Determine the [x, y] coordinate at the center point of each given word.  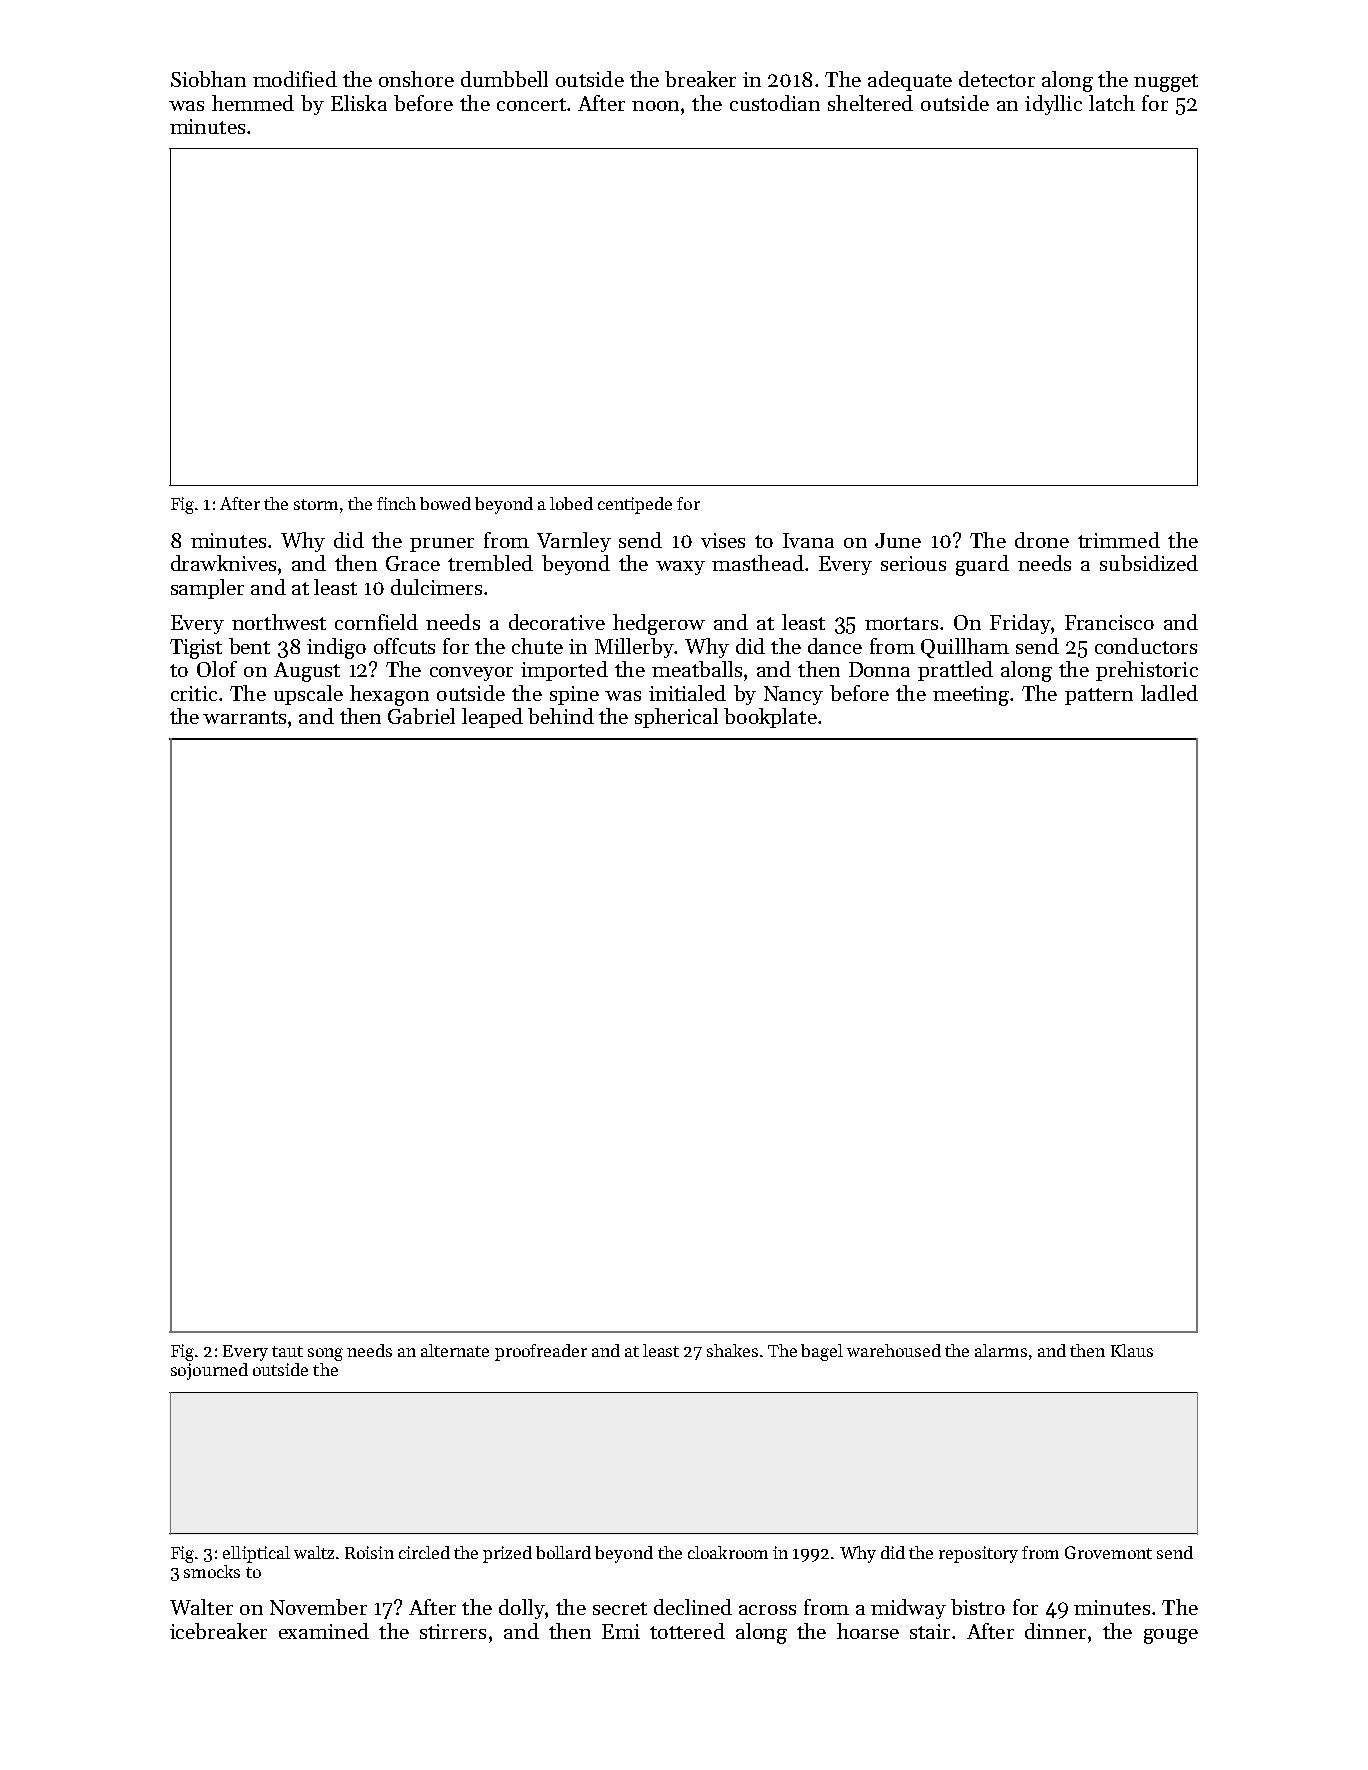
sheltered [870, 103]
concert [531, 104]
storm [316, 504]
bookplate [770, 718]
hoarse [868, 1631]
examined [324, 1631]
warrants [246, 717]
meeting [971, 696]
